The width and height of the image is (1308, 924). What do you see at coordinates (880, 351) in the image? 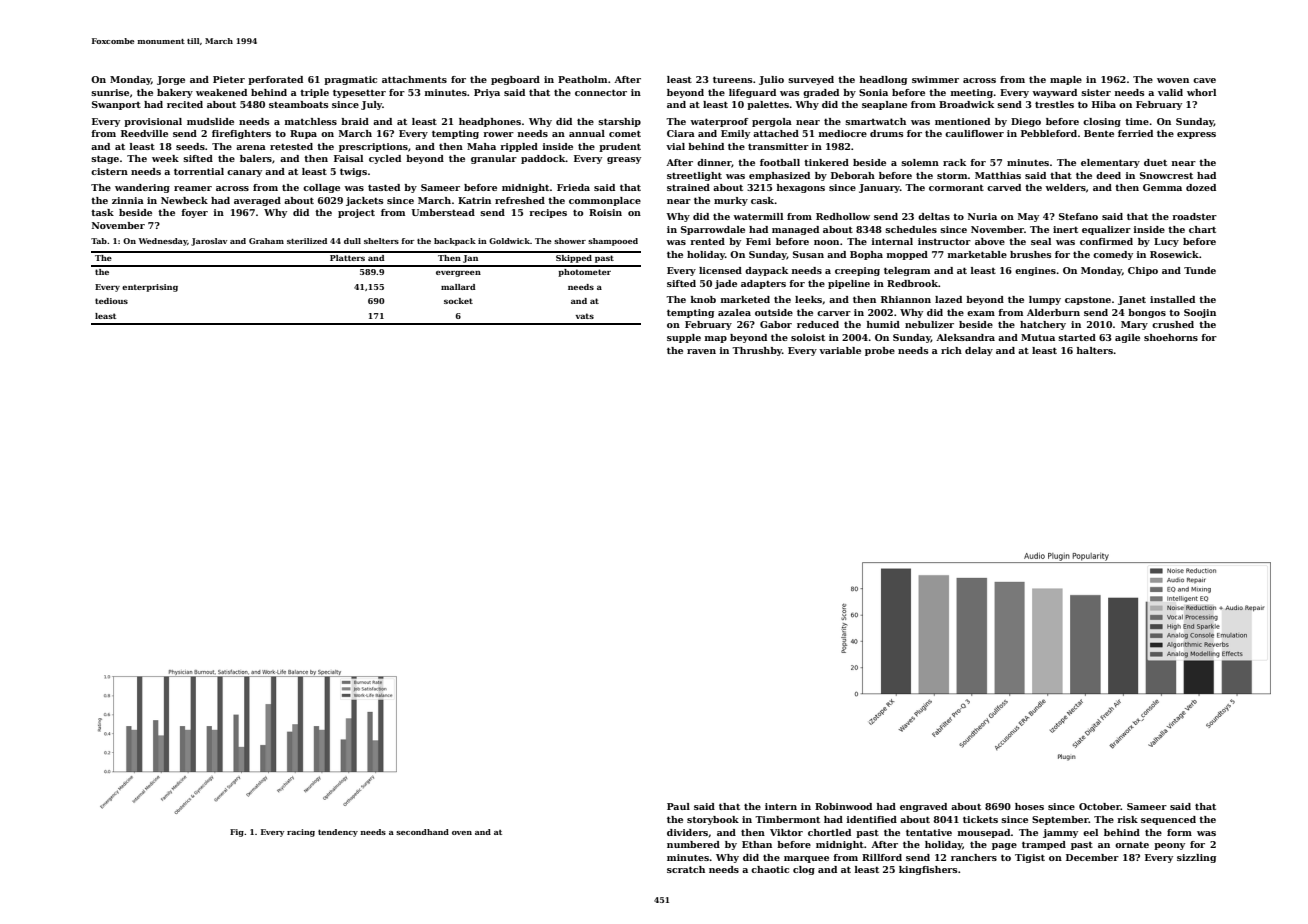
I see `probe` at bounding box center [880, 351].
